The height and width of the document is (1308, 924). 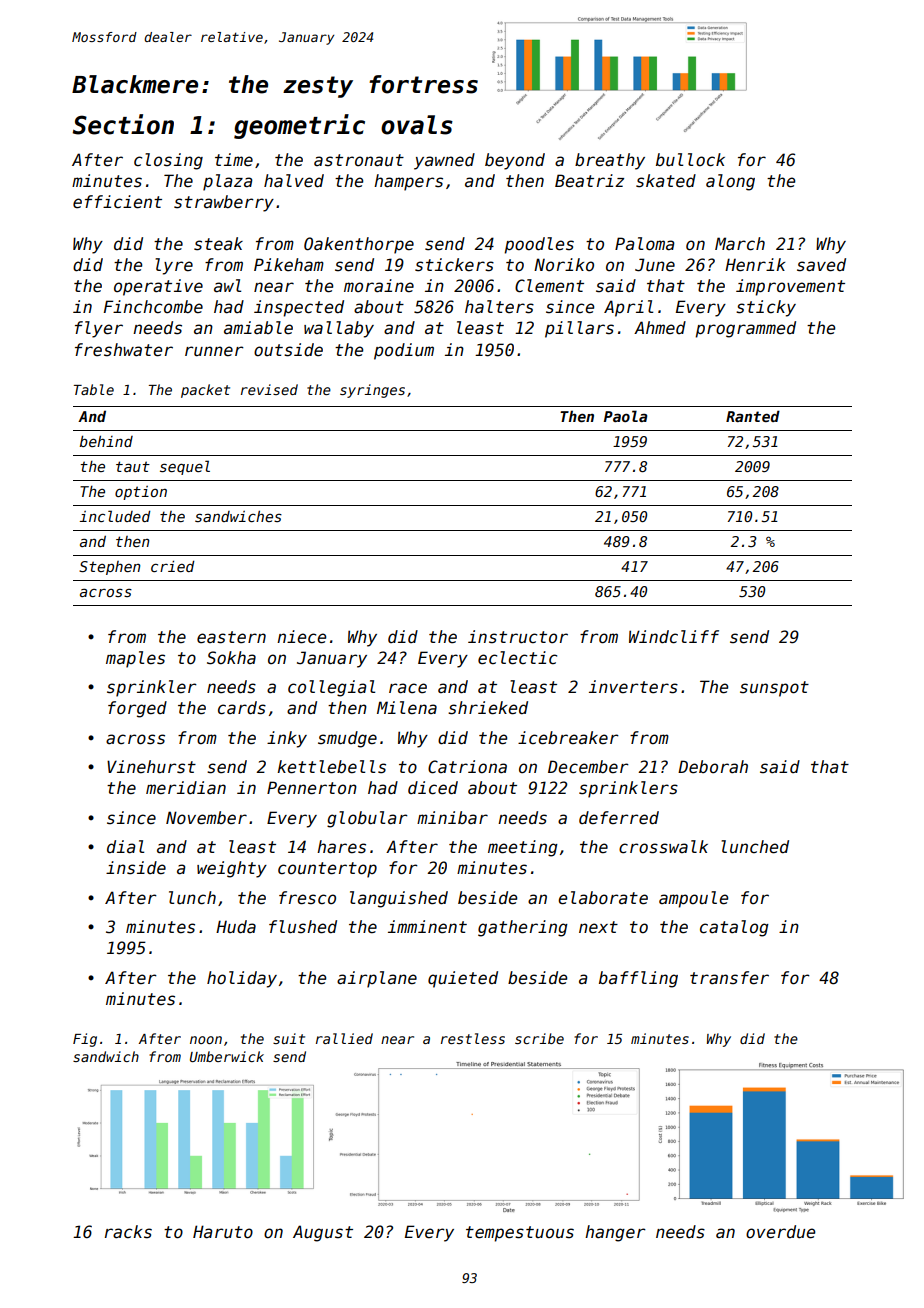 I want to click on ovals, so click(x=417, y=125).
